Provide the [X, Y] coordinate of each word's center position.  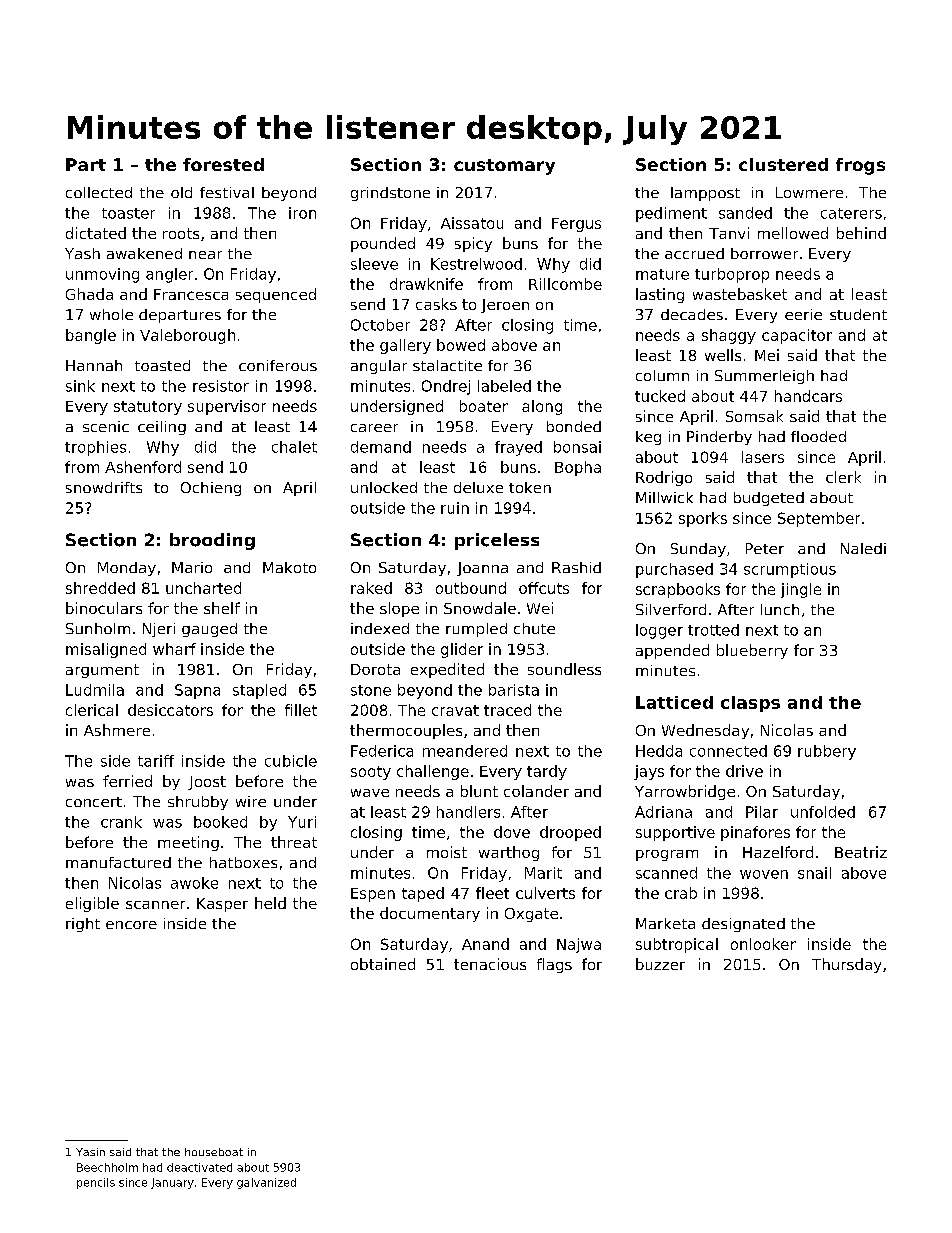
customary [504, 167]
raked [371, 588]
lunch [780, 609]
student [858, 314]
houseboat [214, 1152]
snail [814, 873]
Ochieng [211, 489]
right [83, 925]
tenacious [490, 964]
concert [94, 802]
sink [80, 386]
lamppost [705, 194]
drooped [570, 833]
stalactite [447, 365]
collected [99, 192]
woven [764, 874]
